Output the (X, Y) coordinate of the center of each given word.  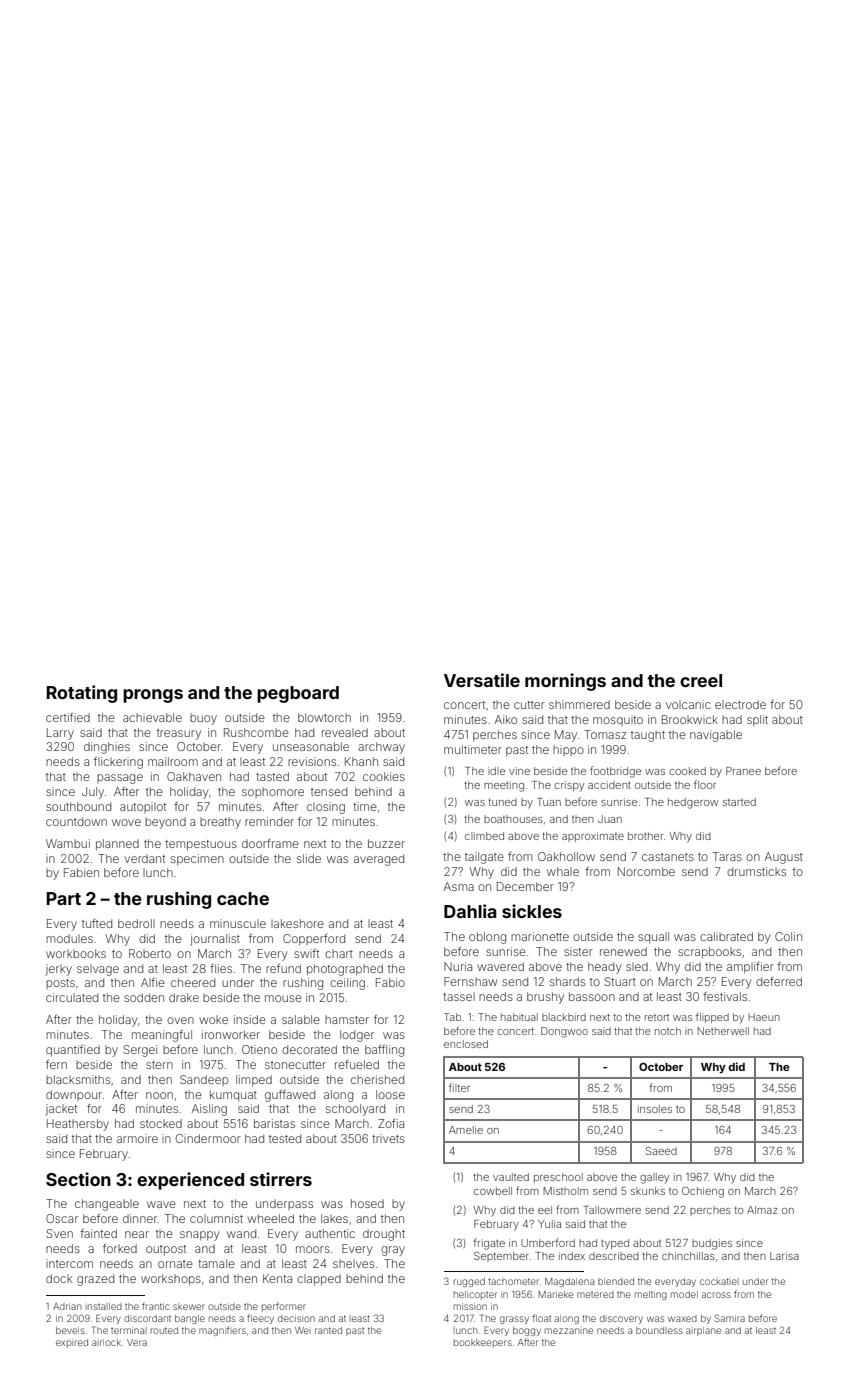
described (614, 1256)
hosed (367, 1203)
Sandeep (204, 1080)
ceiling (347, 984)
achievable (152, 717)
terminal (129, 1330)
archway (381, 748)
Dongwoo (564, 1032)
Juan (610, 819)
